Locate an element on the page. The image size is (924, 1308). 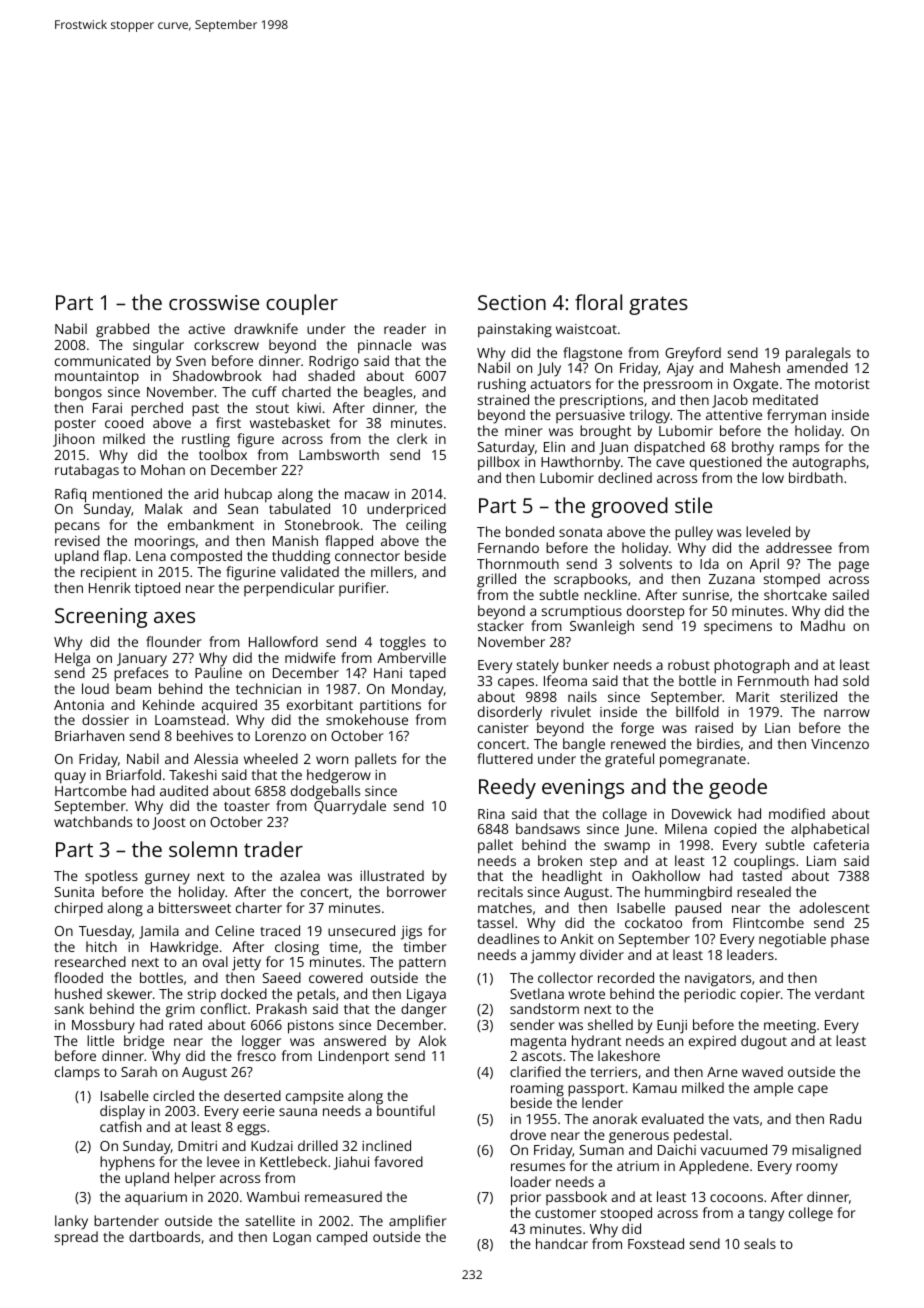
floral is located at coordinates (598, 302).
